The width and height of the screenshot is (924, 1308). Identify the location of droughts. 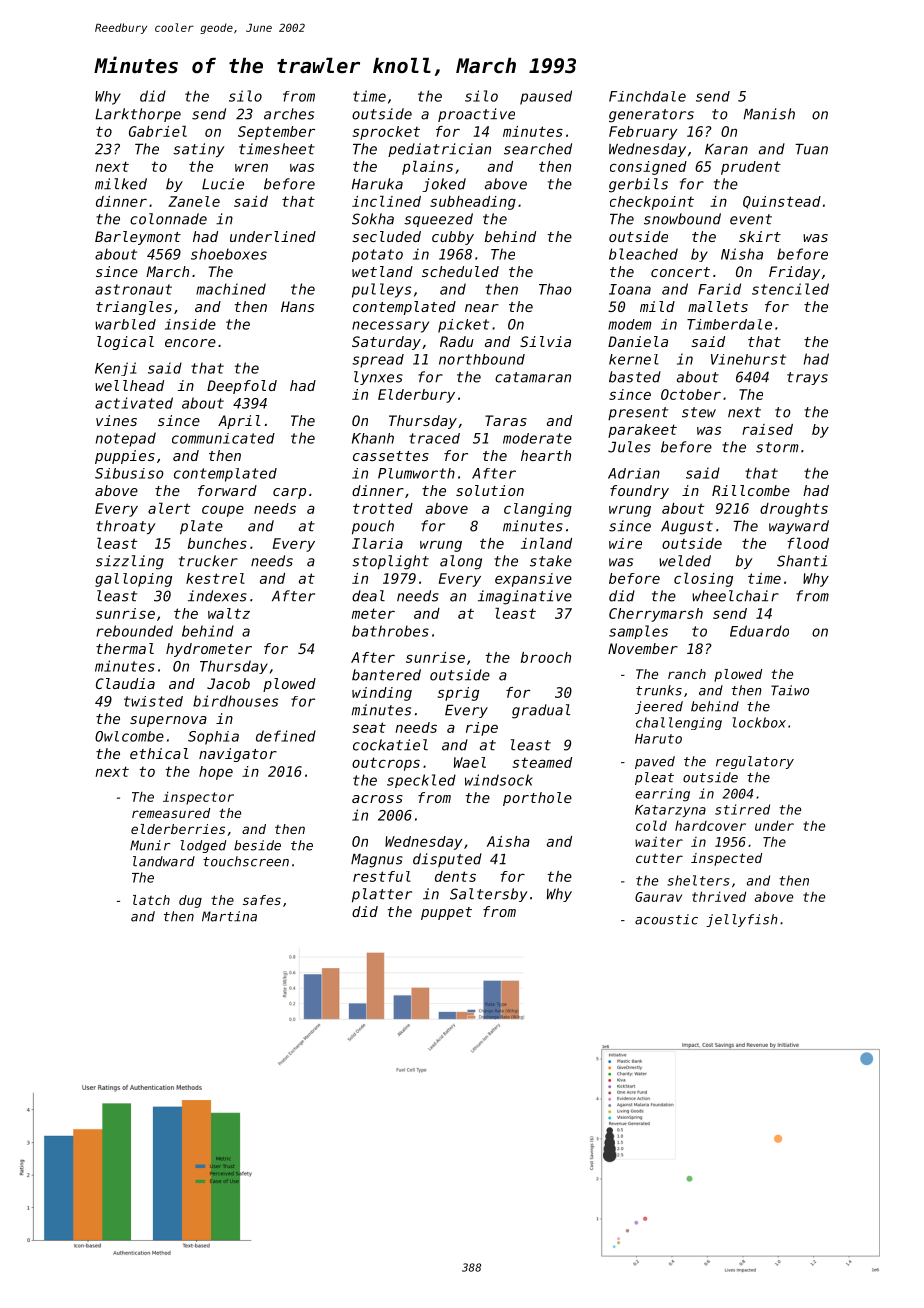
(794, 510).
